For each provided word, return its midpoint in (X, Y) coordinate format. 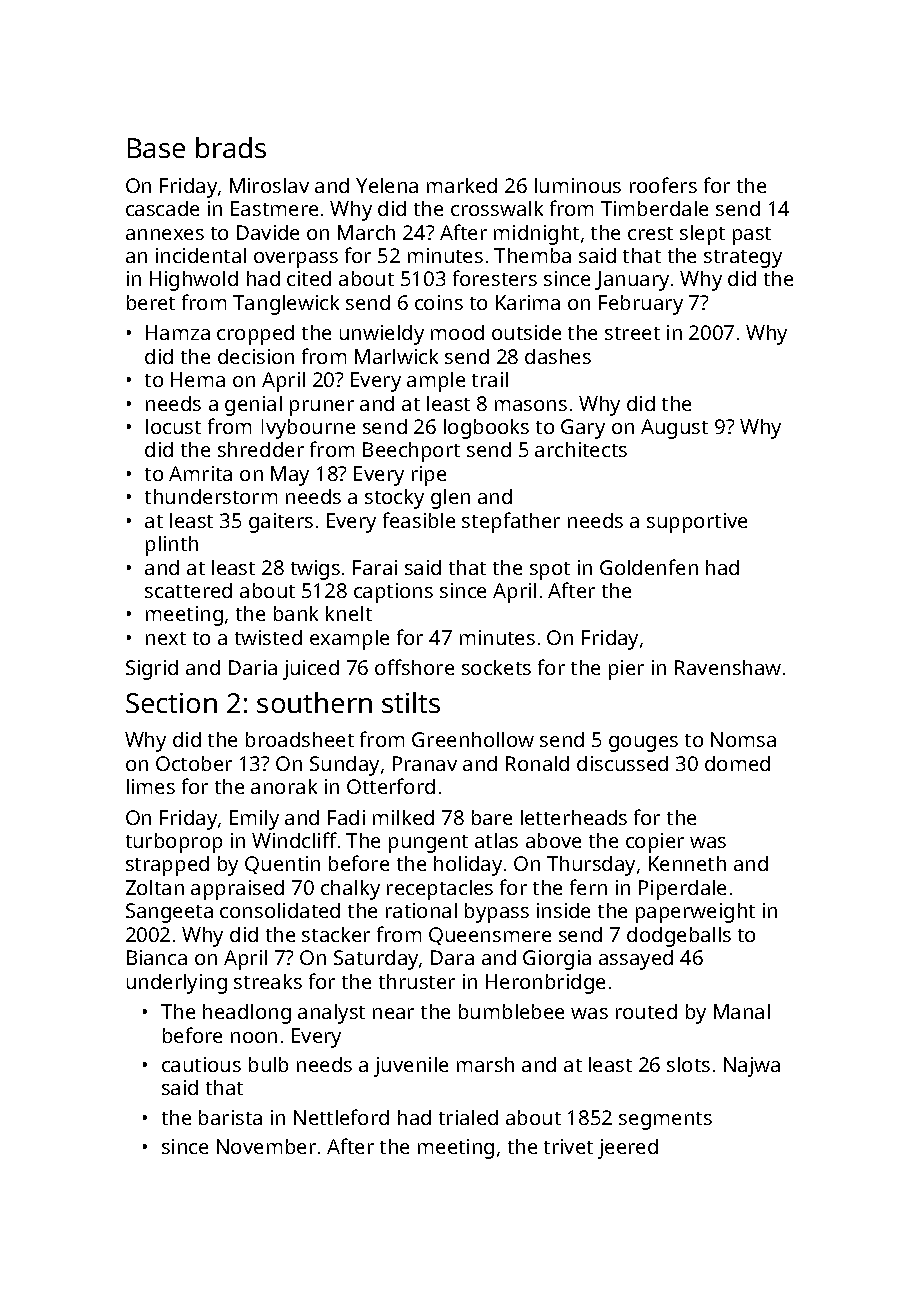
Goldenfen (649, 567)
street (632, 333)
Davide (268, 232)
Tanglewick (286, 305)
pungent (428, 844)
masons (531, 405)
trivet (568, 1146)
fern (588, 887)
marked (462, 185)
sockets (496, 667)
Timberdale (654, 208)
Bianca (157, 957)
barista (230, 1117)
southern (314, 702)
